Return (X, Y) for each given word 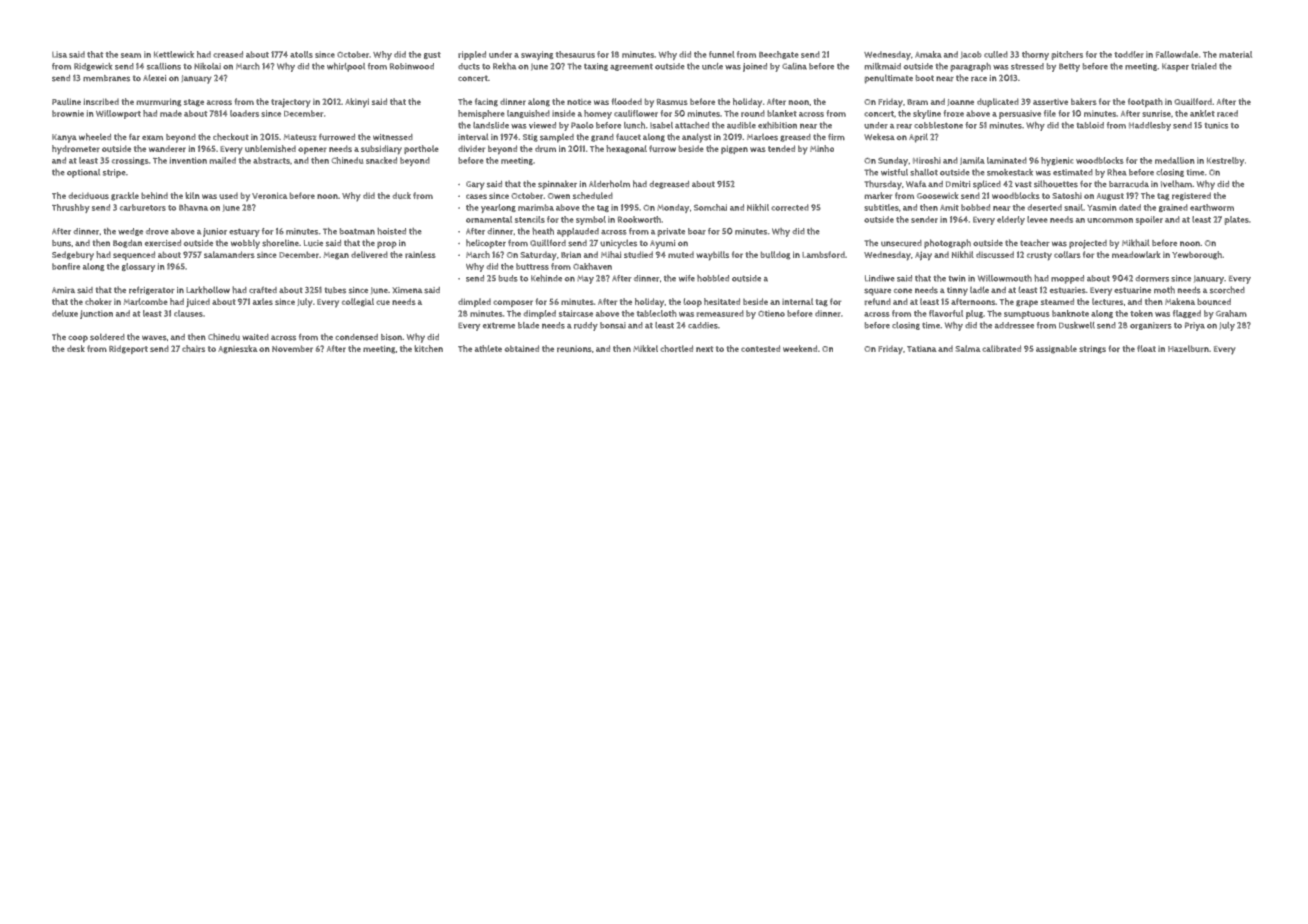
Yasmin (1102, 207)
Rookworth (639, 219)
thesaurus (575, 54)
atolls (301, 54)
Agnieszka (238, 349)
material (1235, 54)
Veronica (270, 195)
